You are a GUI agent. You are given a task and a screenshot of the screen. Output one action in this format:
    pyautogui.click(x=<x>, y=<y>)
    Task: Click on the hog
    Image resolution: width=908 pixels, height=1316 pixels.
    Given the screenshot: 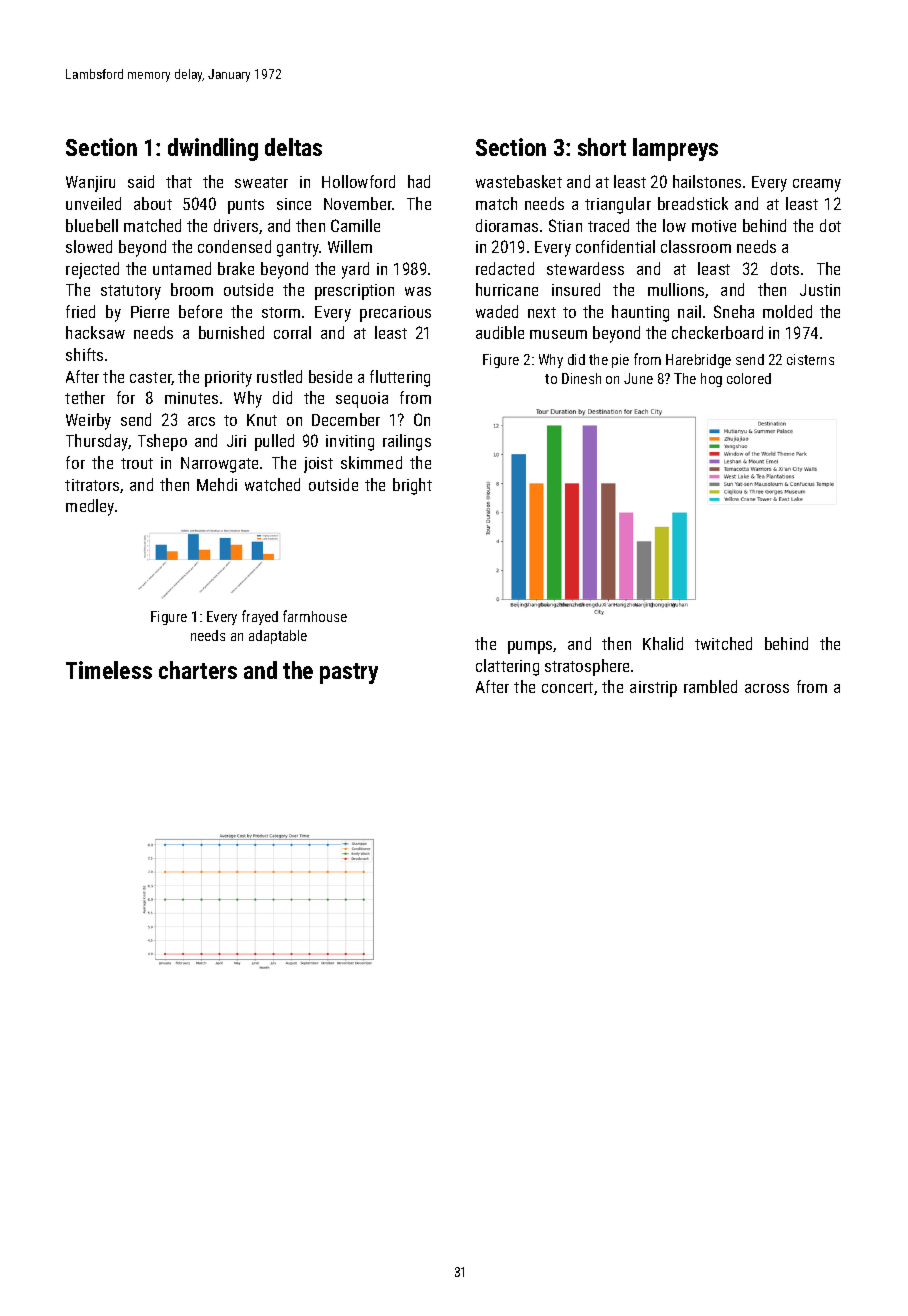 What is the action you would take?
    pyautogui.click(x=711, y=380)
